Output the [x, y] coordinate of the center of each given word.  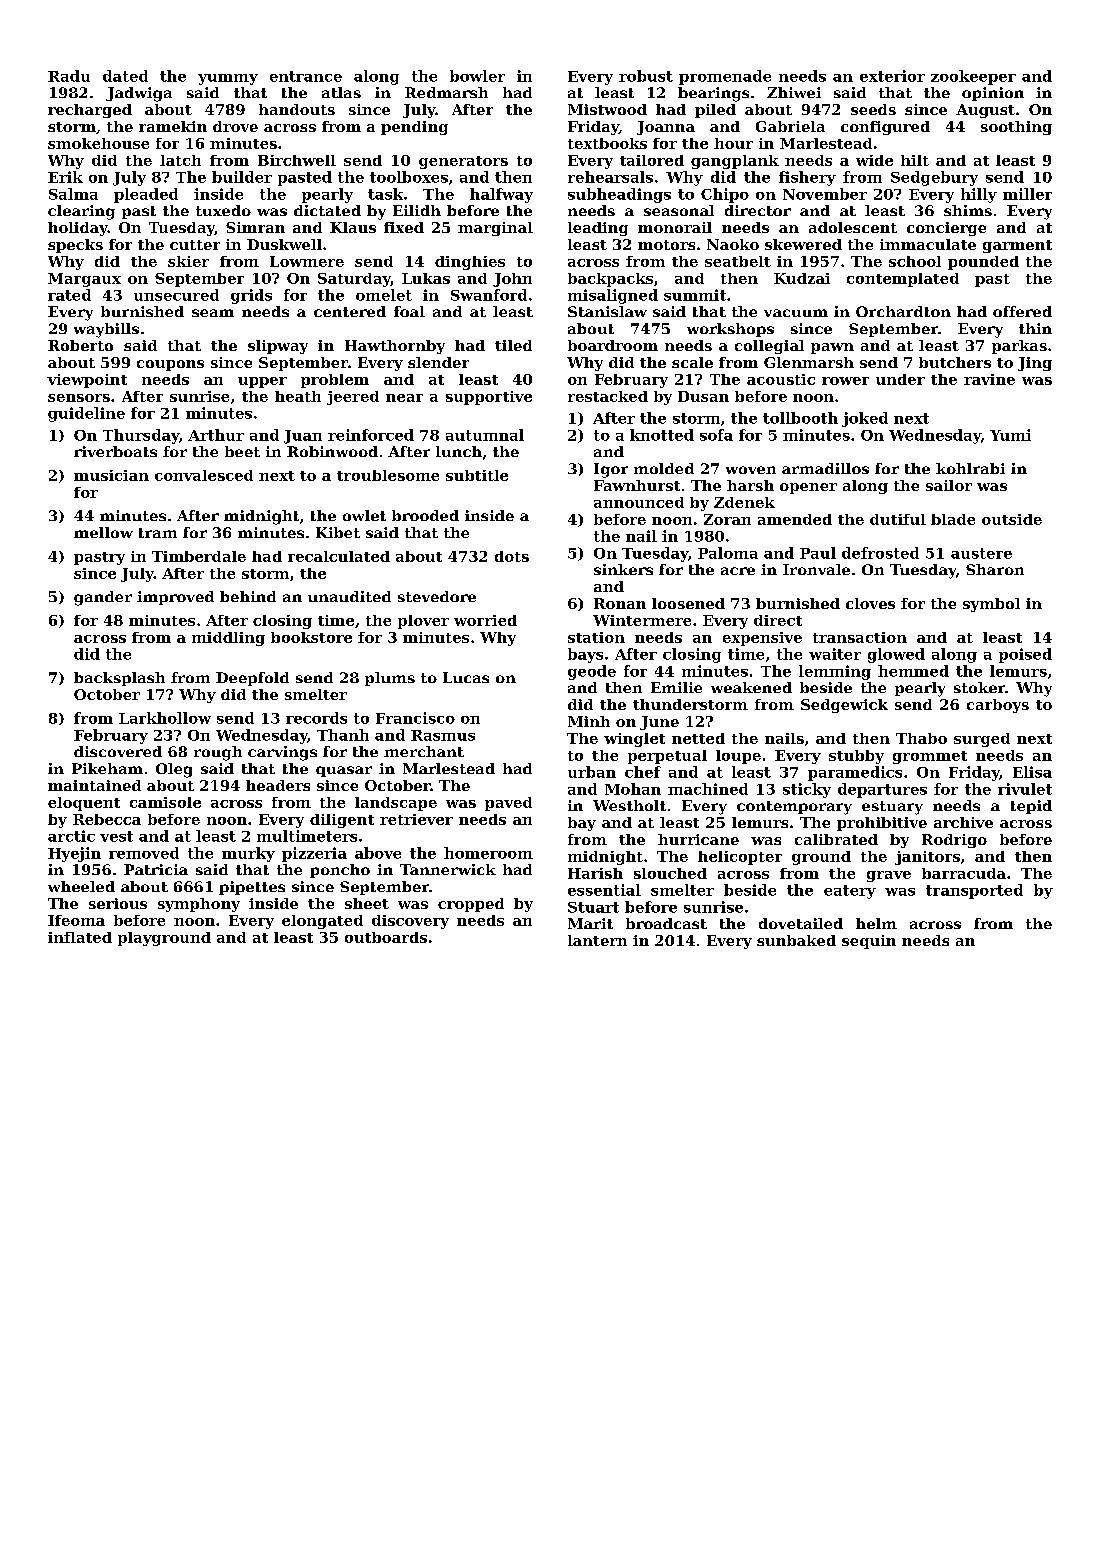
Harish [595, 873]
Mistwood [607, 109]
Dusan [703, 396]
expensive [762, 639]
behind [248, 596]
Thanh [343, 735]
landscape [396, 804]
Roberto [80, 345]
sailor [949, 485]
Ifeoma [76, 920]
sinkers [623, 569]
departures [882, 790]
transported [974, 891]
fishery [807, 178]
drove [235, 126]
